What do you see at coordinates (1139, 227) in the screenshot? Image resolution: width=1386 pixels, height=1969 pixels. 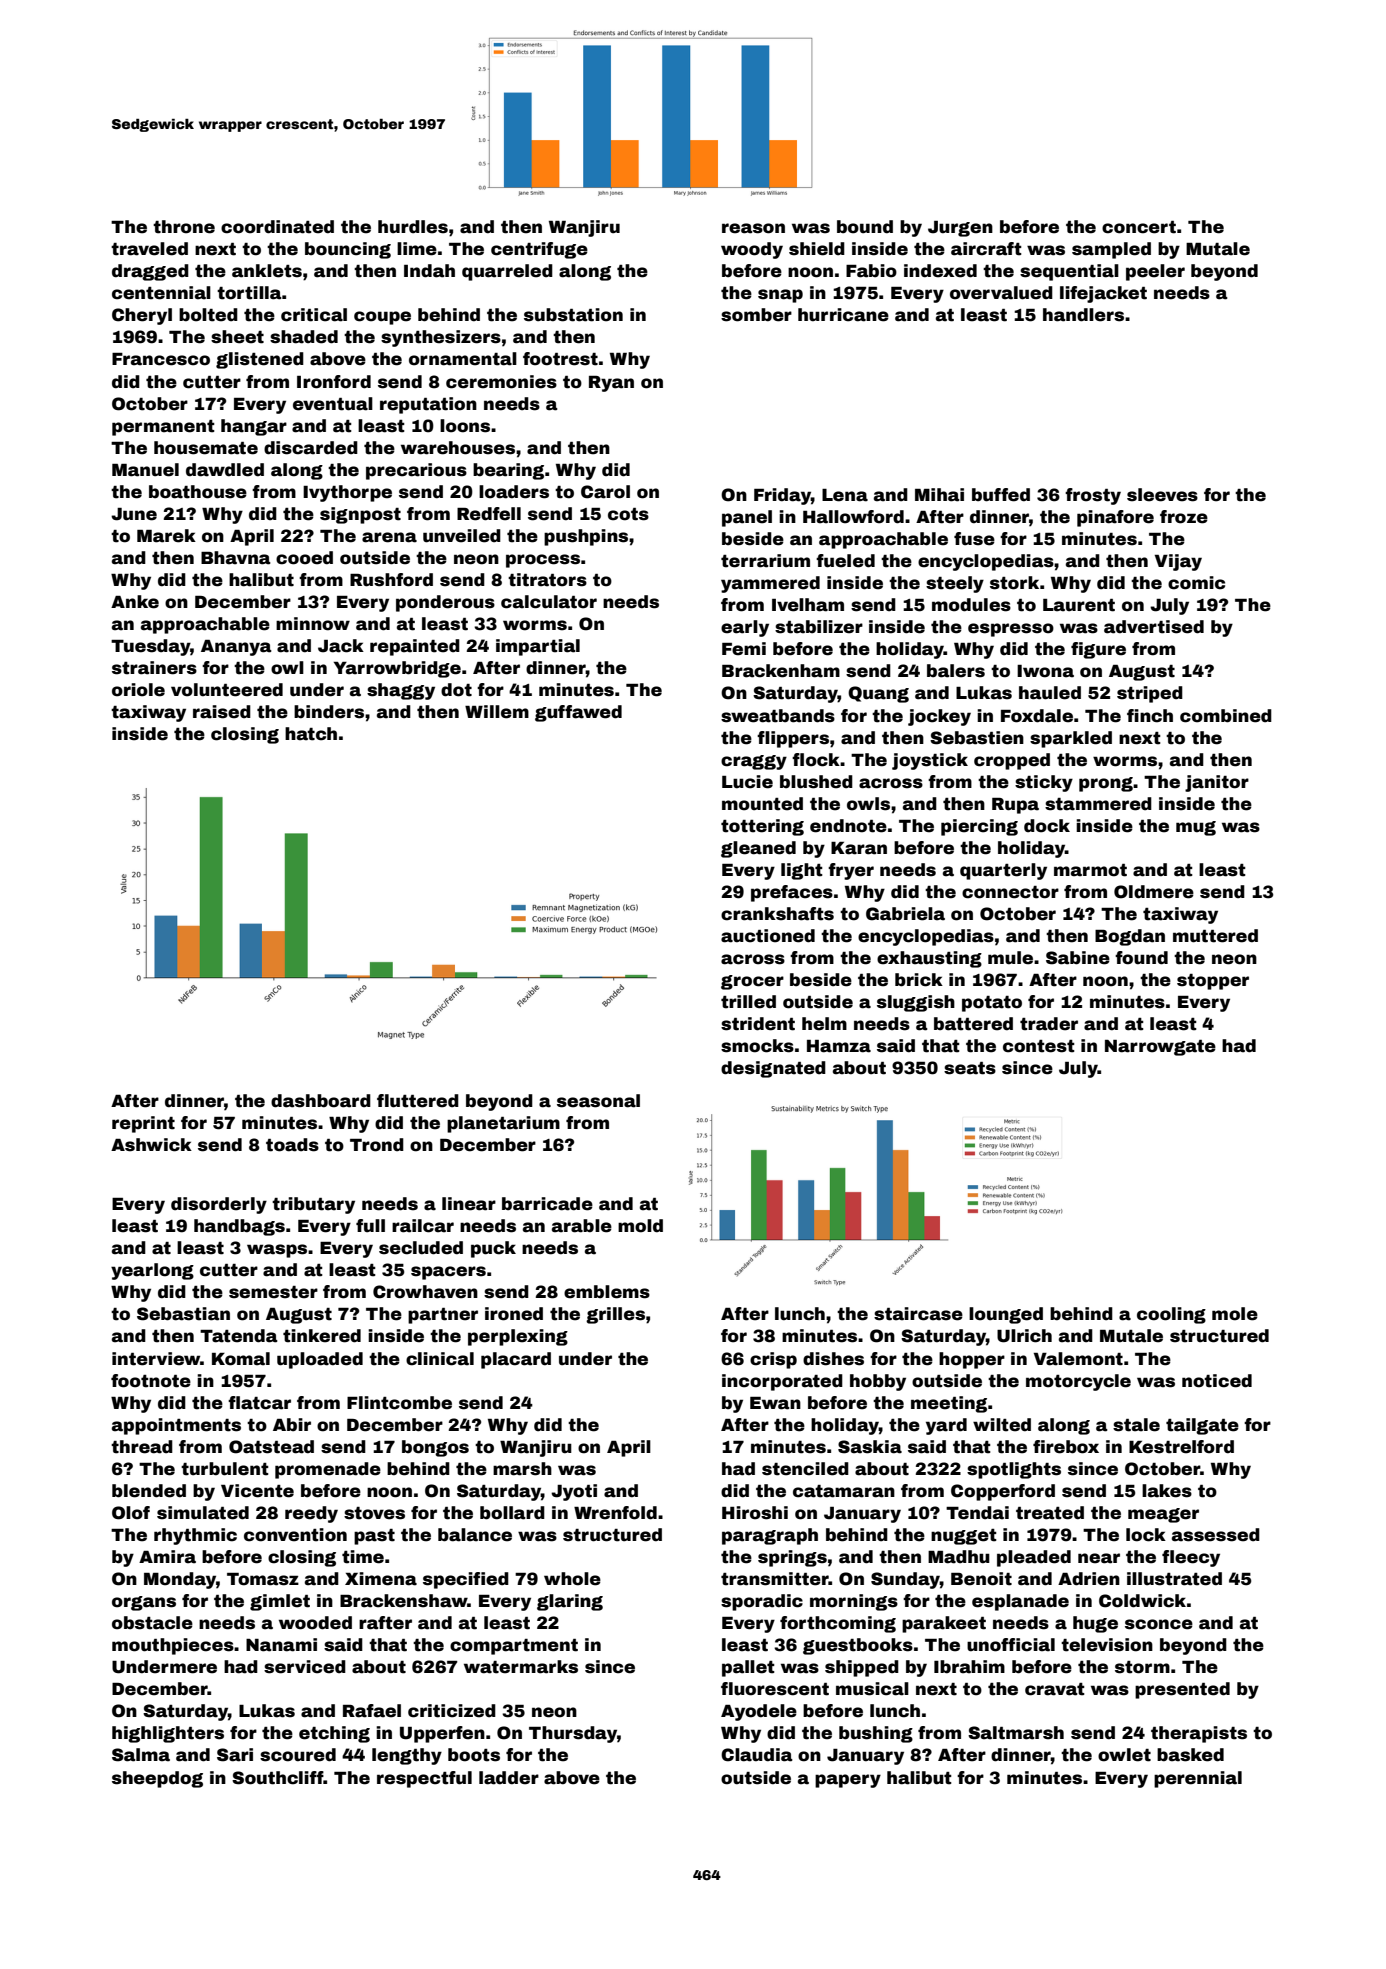 I see `concert` at bounding box center [1139, 227].
